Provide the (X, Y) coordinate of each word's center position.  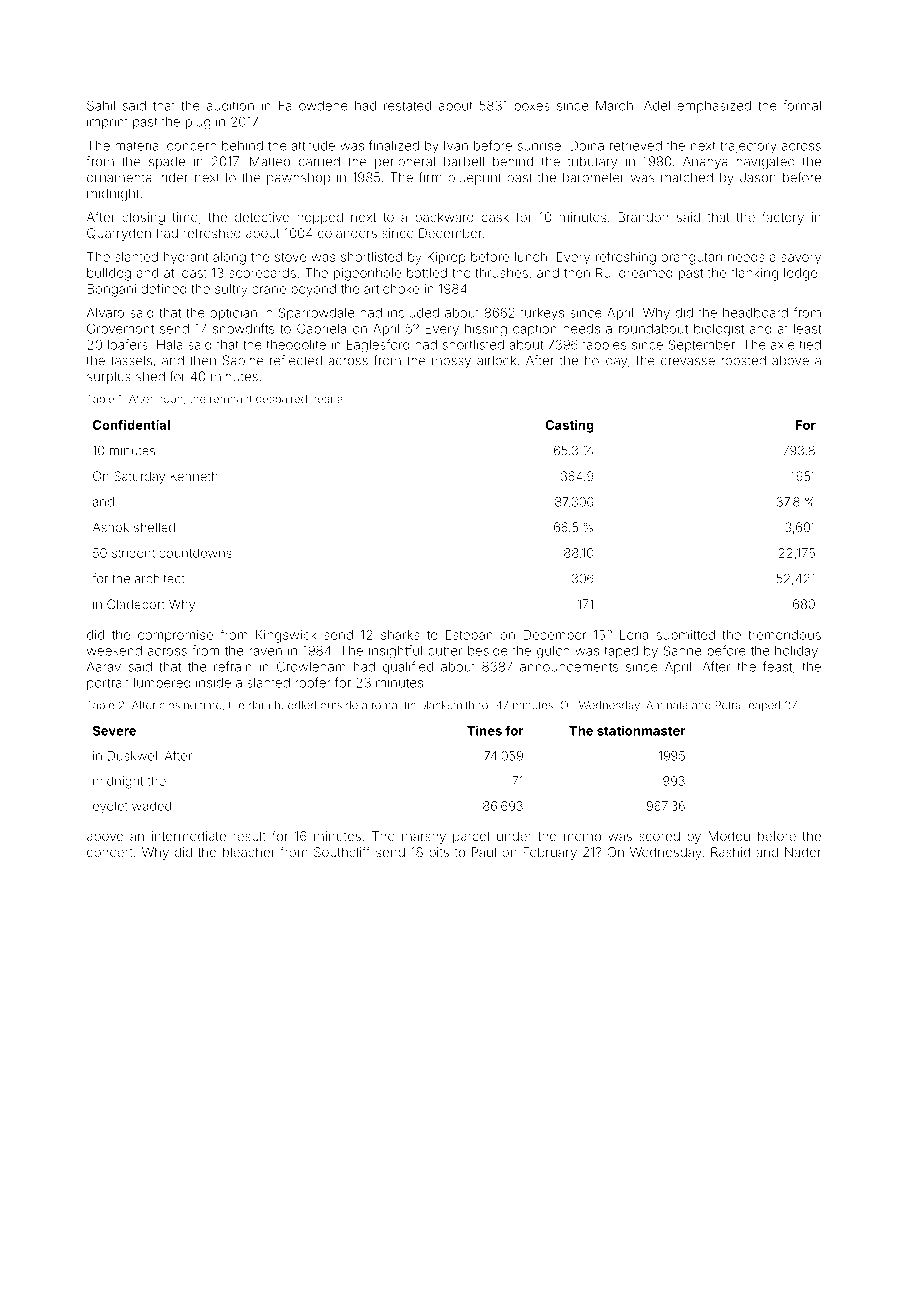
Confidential (131, 424)
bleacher (249, 852)
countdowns (195, 553)
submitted (686, 635)
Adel (657, 106)
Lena (634, 635)
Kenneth (194, 476)
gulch (553, 652)
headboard (755, 313)
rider (174, 177)
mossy (451, 363)
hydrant (186, 258)
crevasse (688, 362)
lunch (531, 257)
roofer (313, 682)
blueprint (474, 178)
